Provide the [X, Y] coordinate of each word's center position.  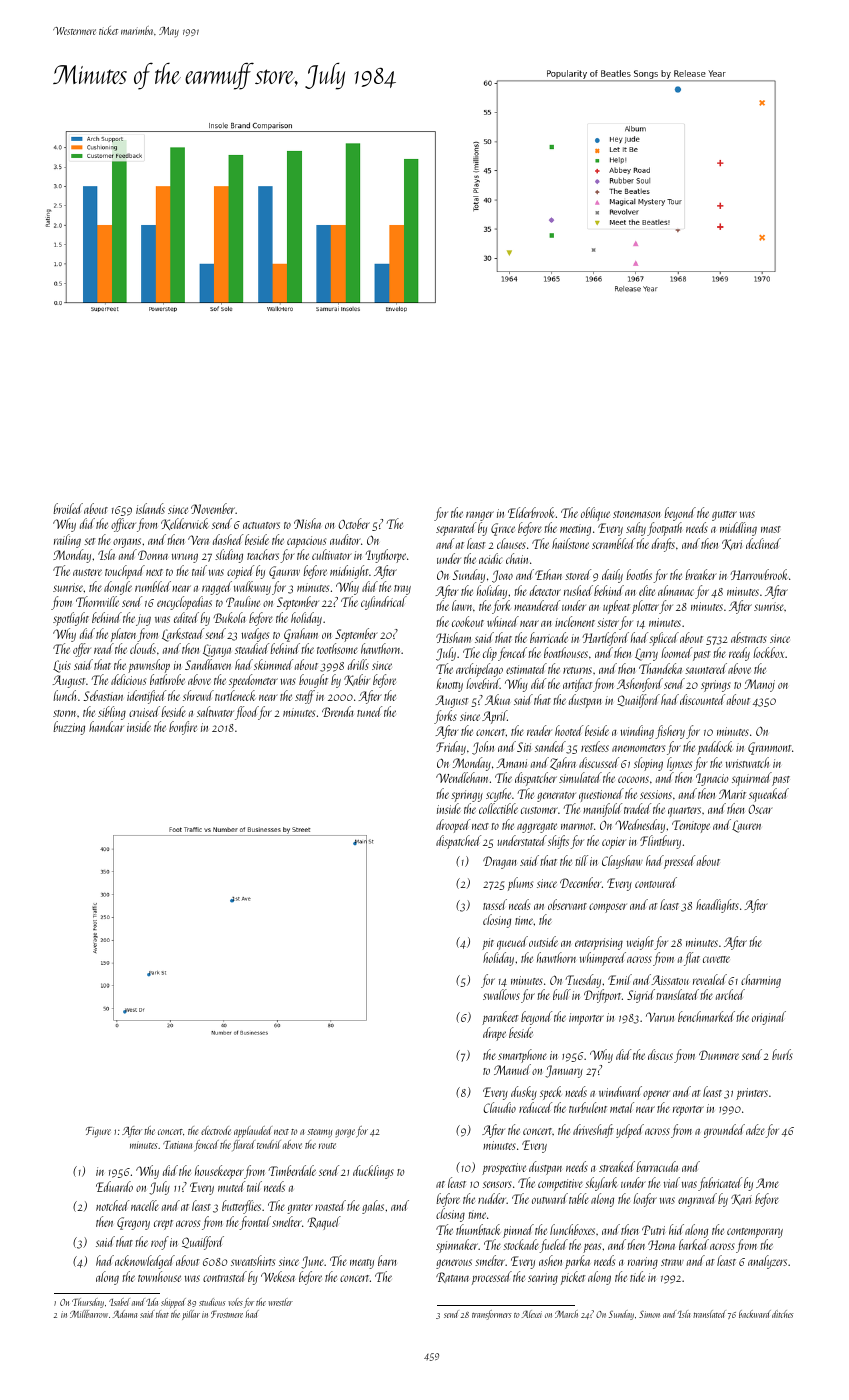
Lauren [746, 826]
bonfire [183, 728]
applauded [253, 1131]
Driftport [602, 996]
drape [494, 1034]
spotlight [71, 619]
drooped [453, 826]
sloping [648, 764]
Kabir [357, 680]
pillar [191, 1315]
